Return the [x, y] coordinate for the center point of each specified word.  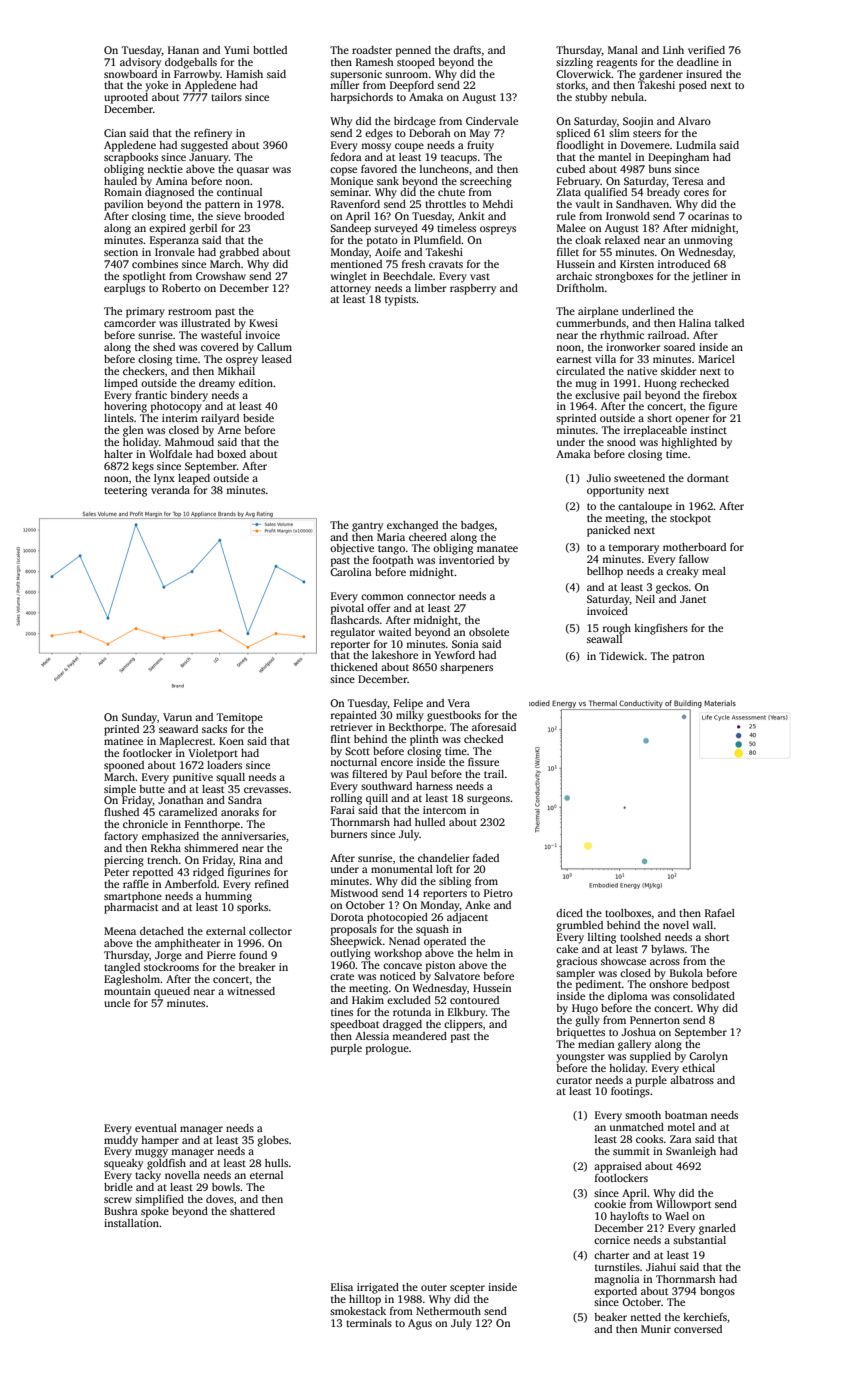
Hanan [183, 50]
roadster [372, 50]
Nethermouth [448, 1311]
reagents [617, 64]
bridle [118, 1187]
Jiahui [661, 1267]
